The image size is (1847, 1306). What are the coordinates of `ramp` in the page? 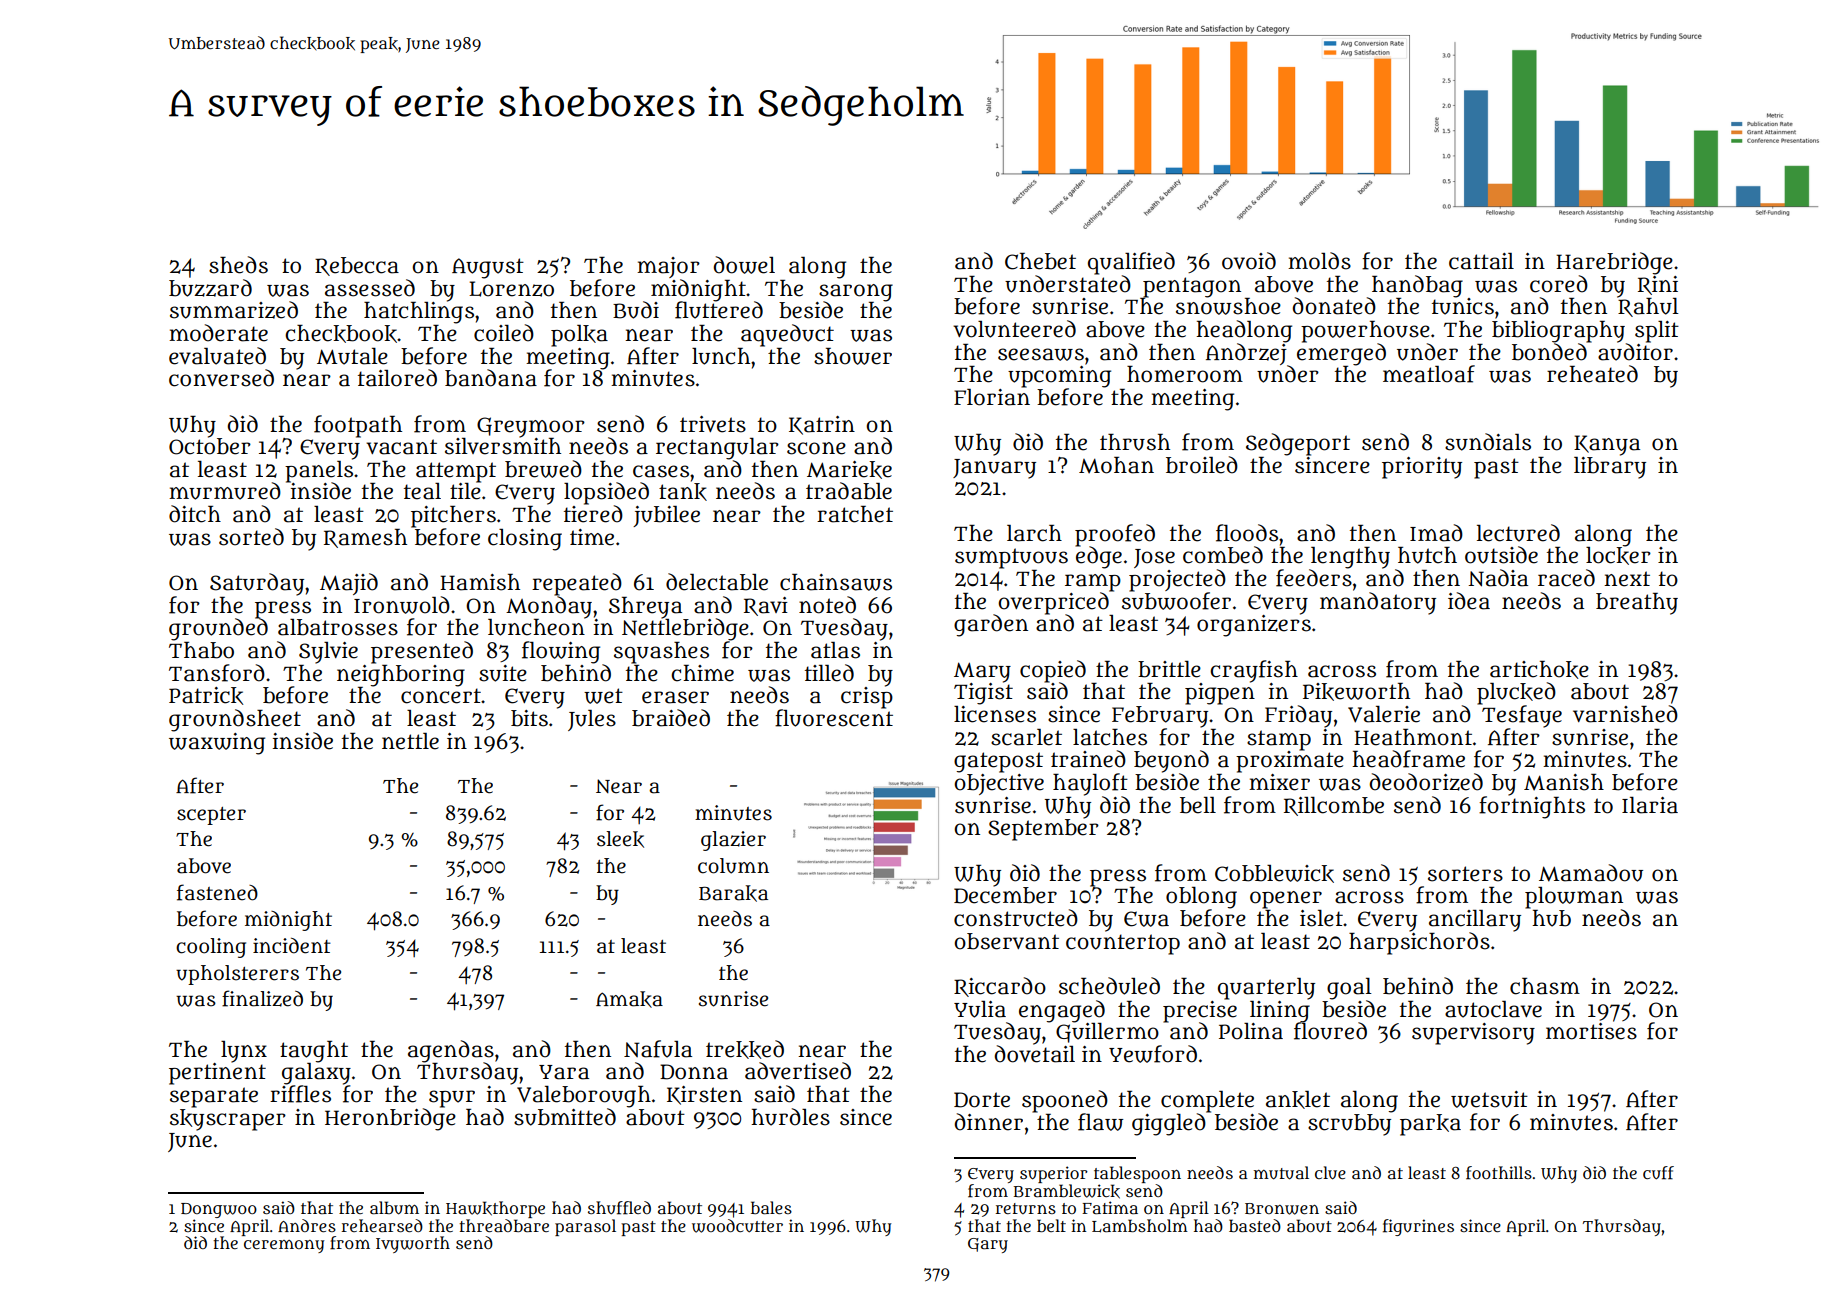 It's located at (1093, 583).
